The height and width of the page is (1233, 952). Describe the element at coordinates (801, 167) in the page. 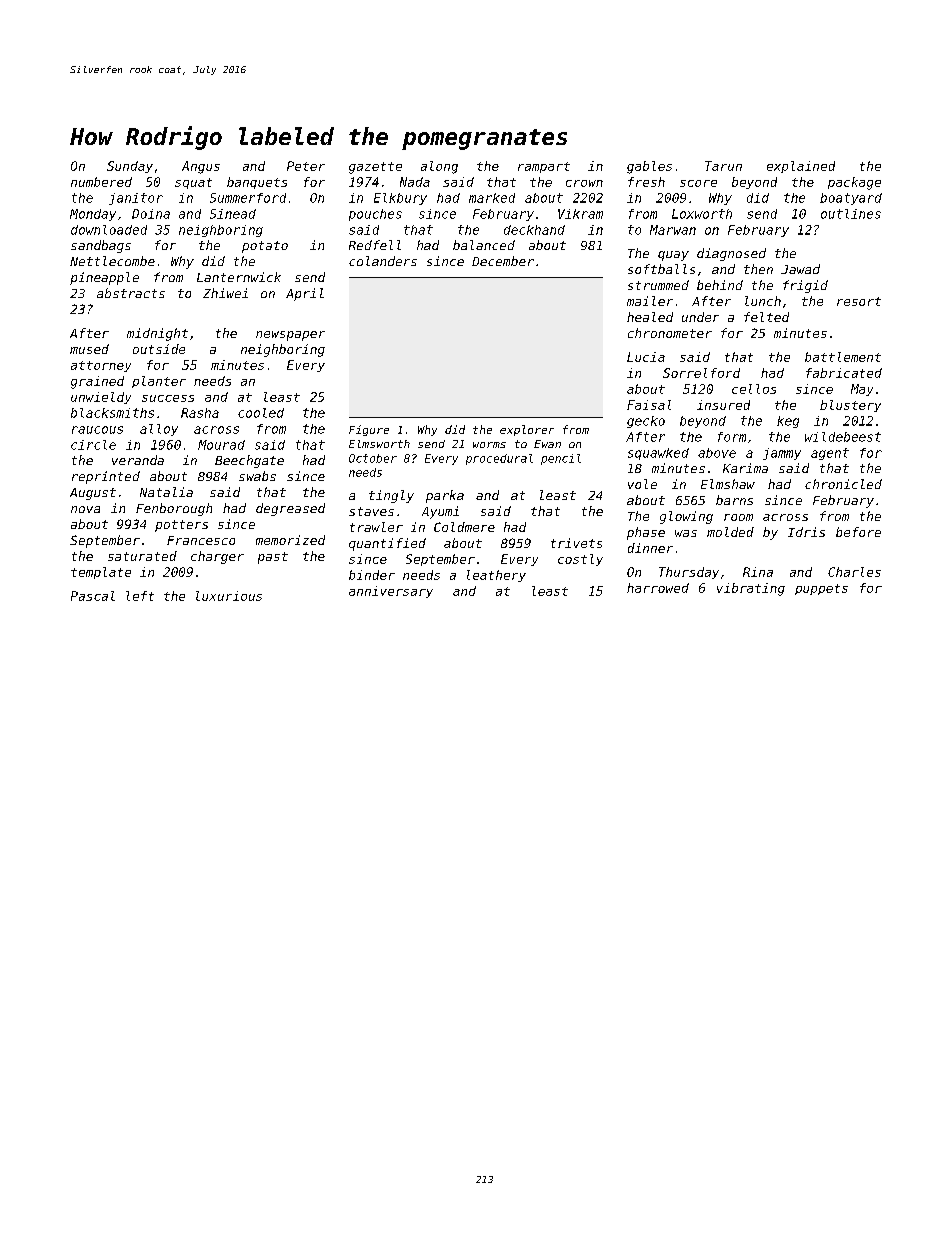

I see `explained` at that location.
